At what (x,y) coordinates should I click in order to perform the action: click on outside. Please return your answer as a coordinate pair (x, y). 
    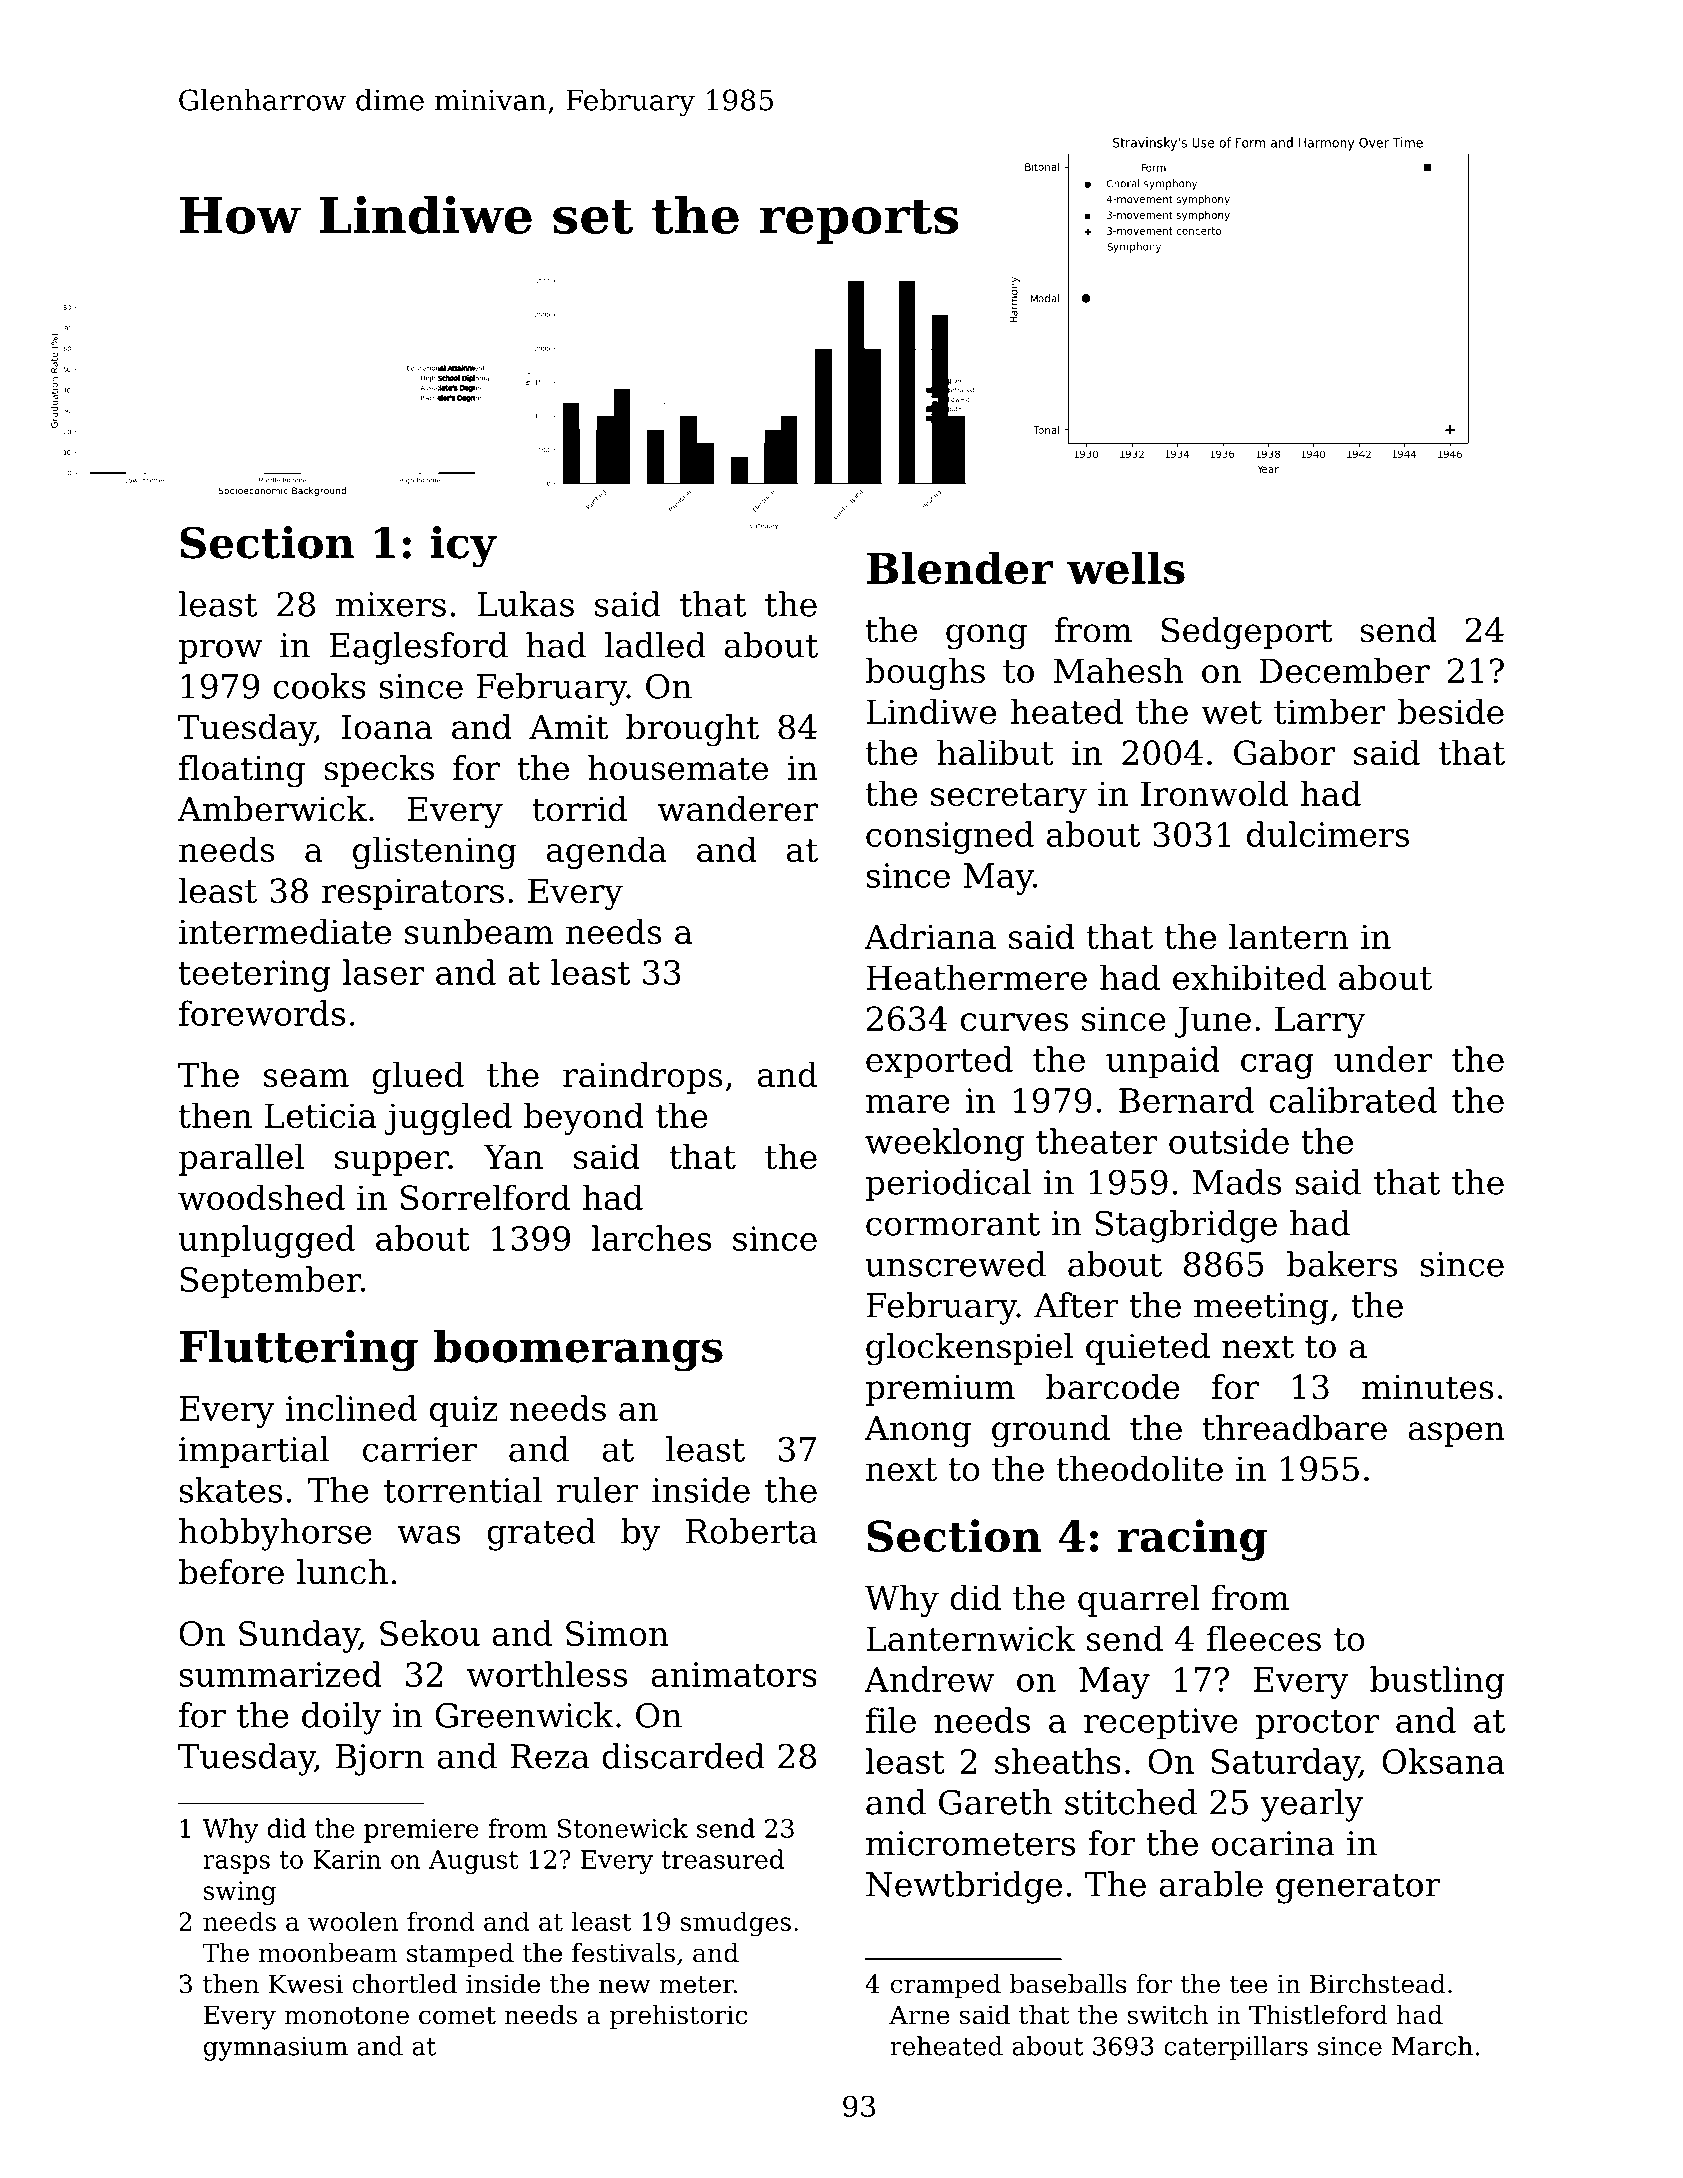
    Looking at the image, I should click on (1229, 1141).
